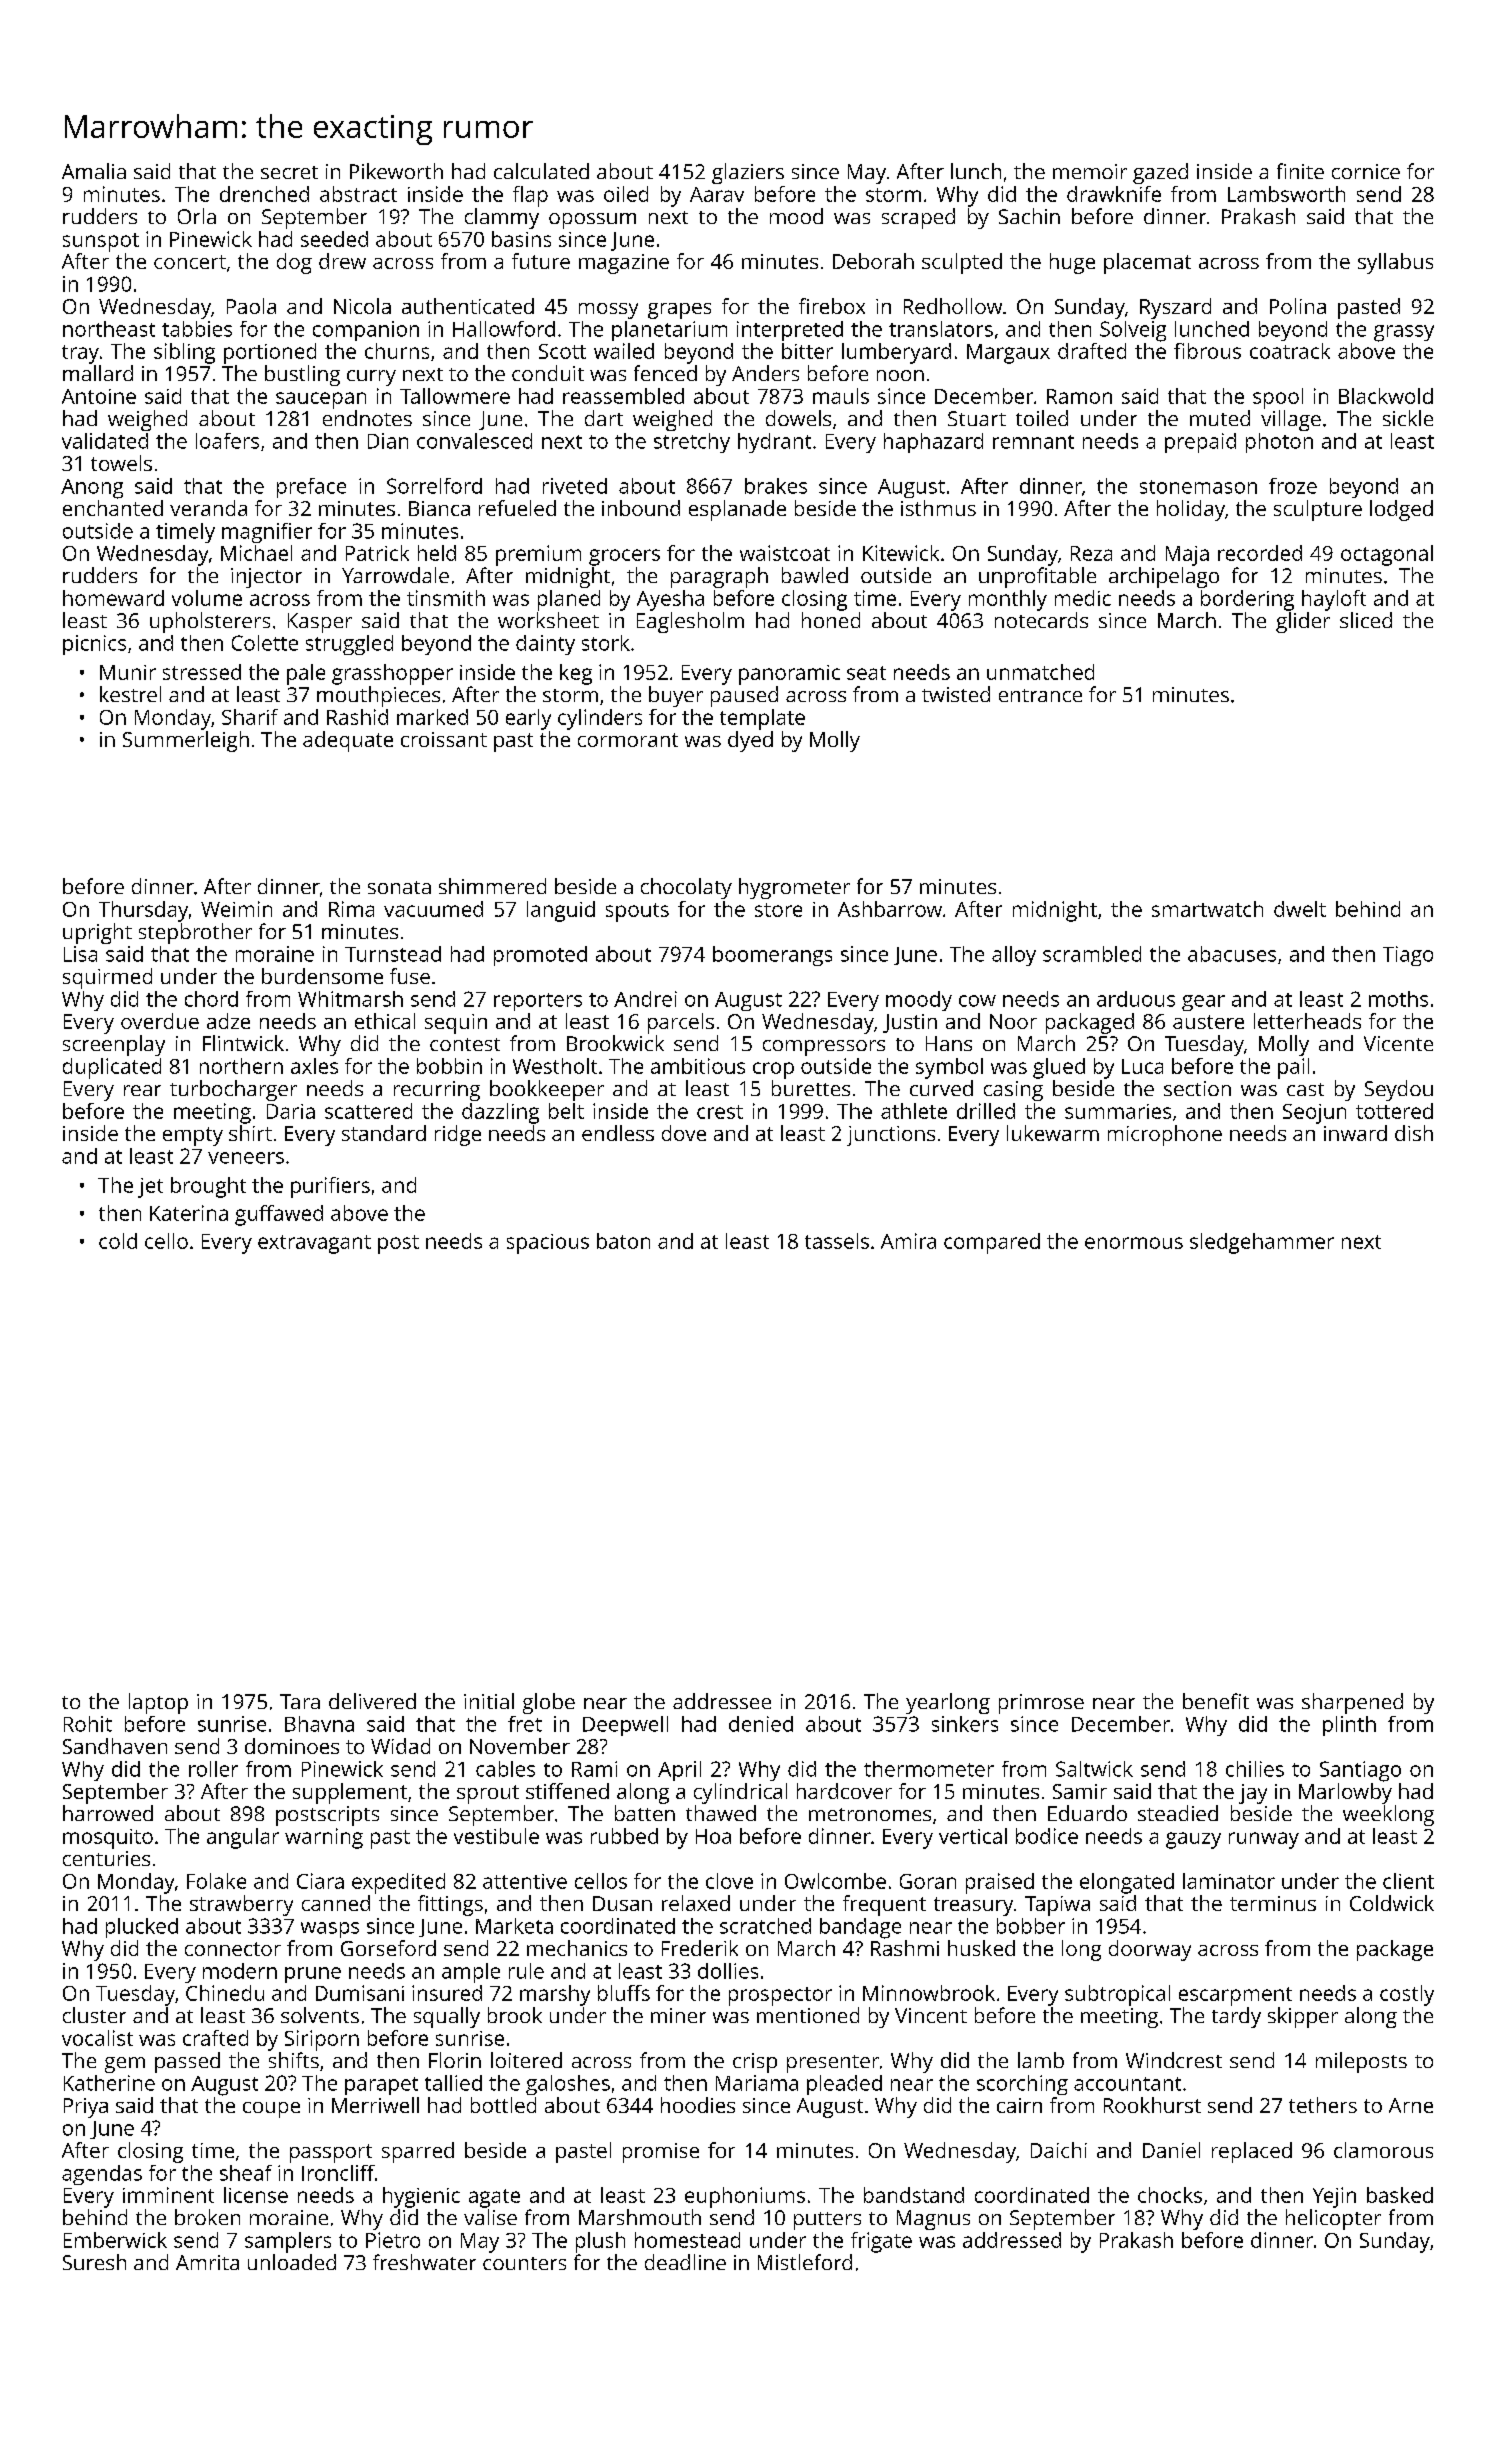  I want to click on upright, so click(97, 933).
